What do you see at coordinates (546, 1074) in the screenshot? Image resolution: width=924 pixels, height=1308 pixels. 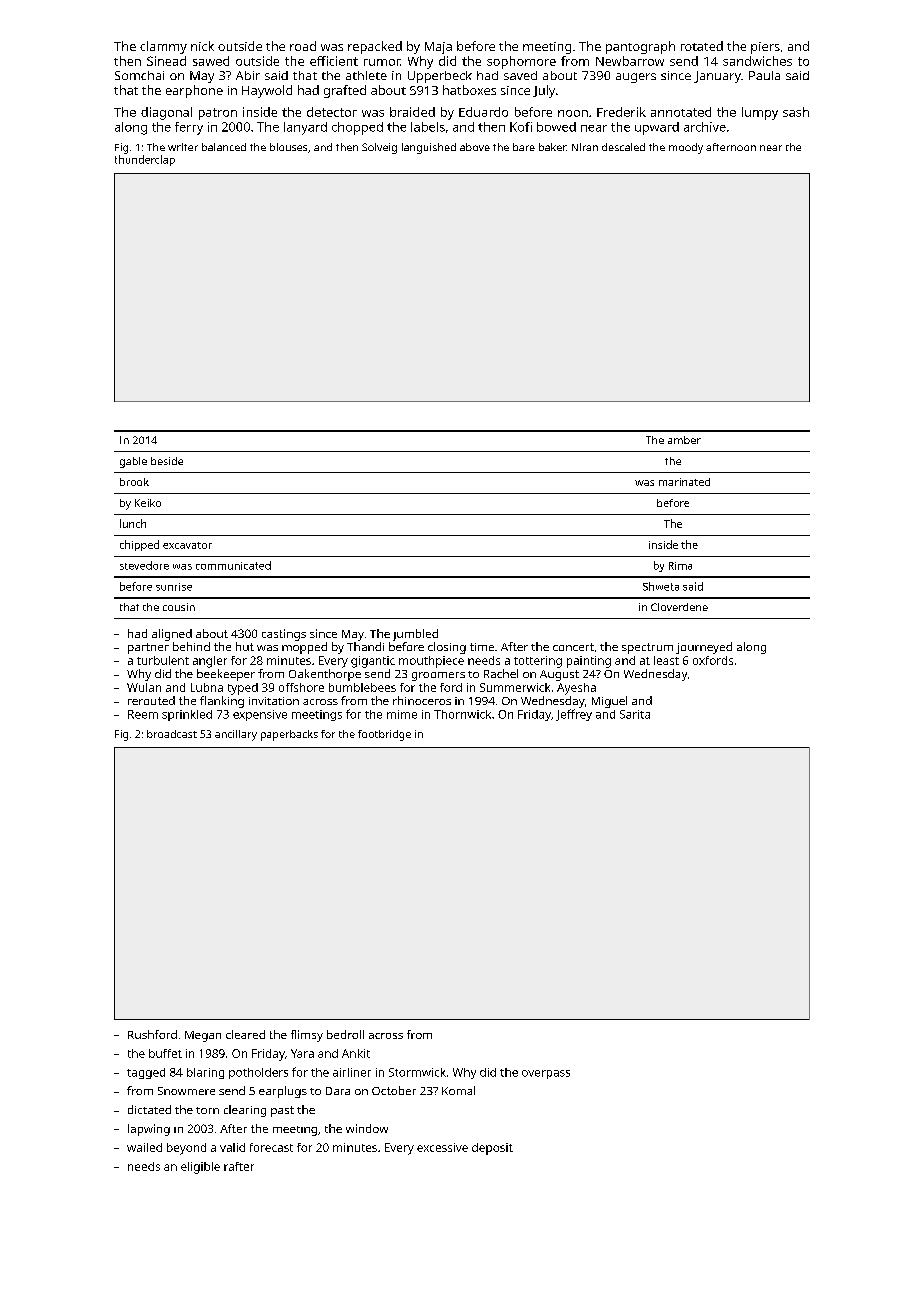 I see `overpass` at bounding box center [546, 1074].
